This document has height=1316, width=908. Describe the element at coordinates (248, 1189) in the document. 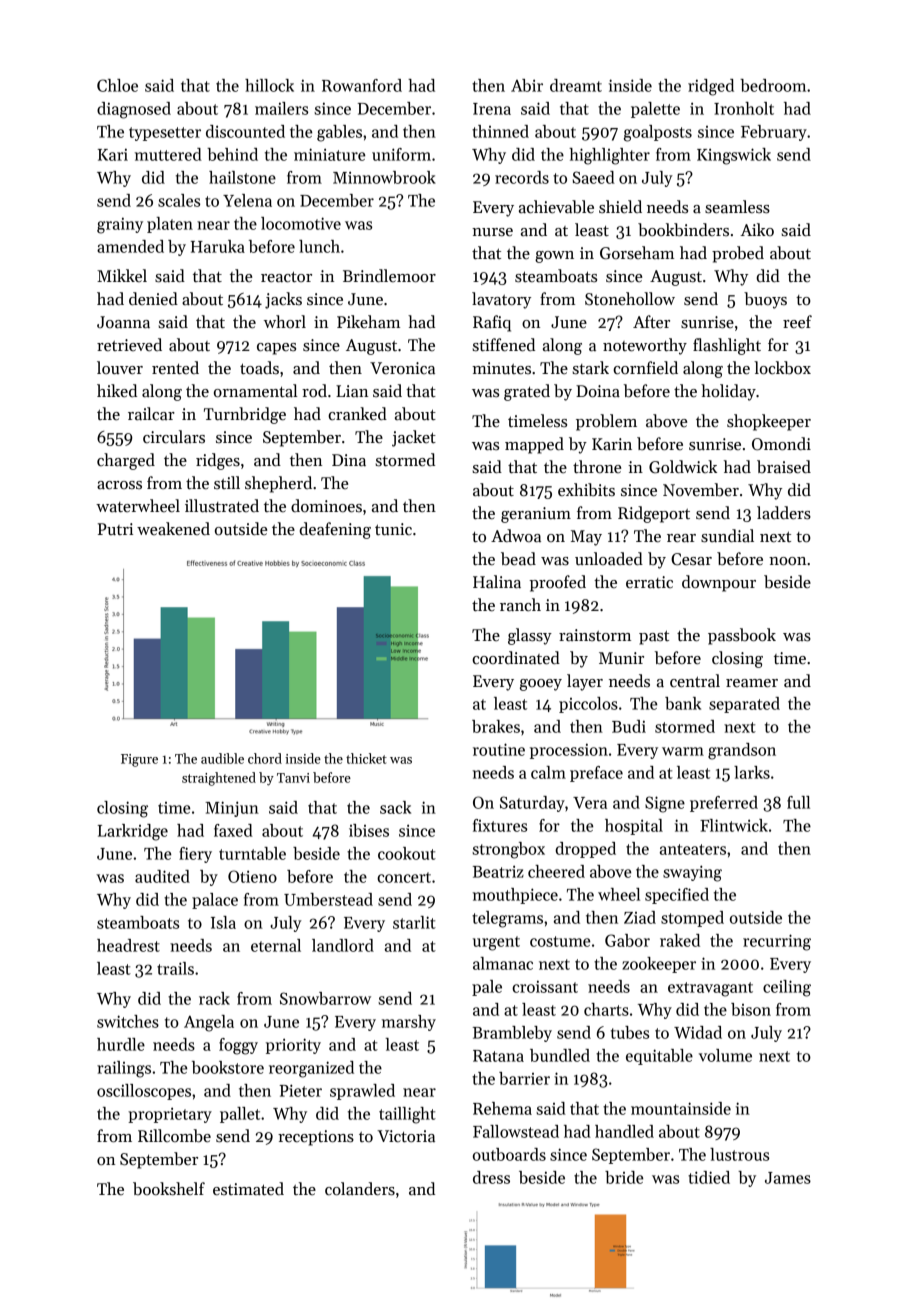

I see `estimated` at that location.
